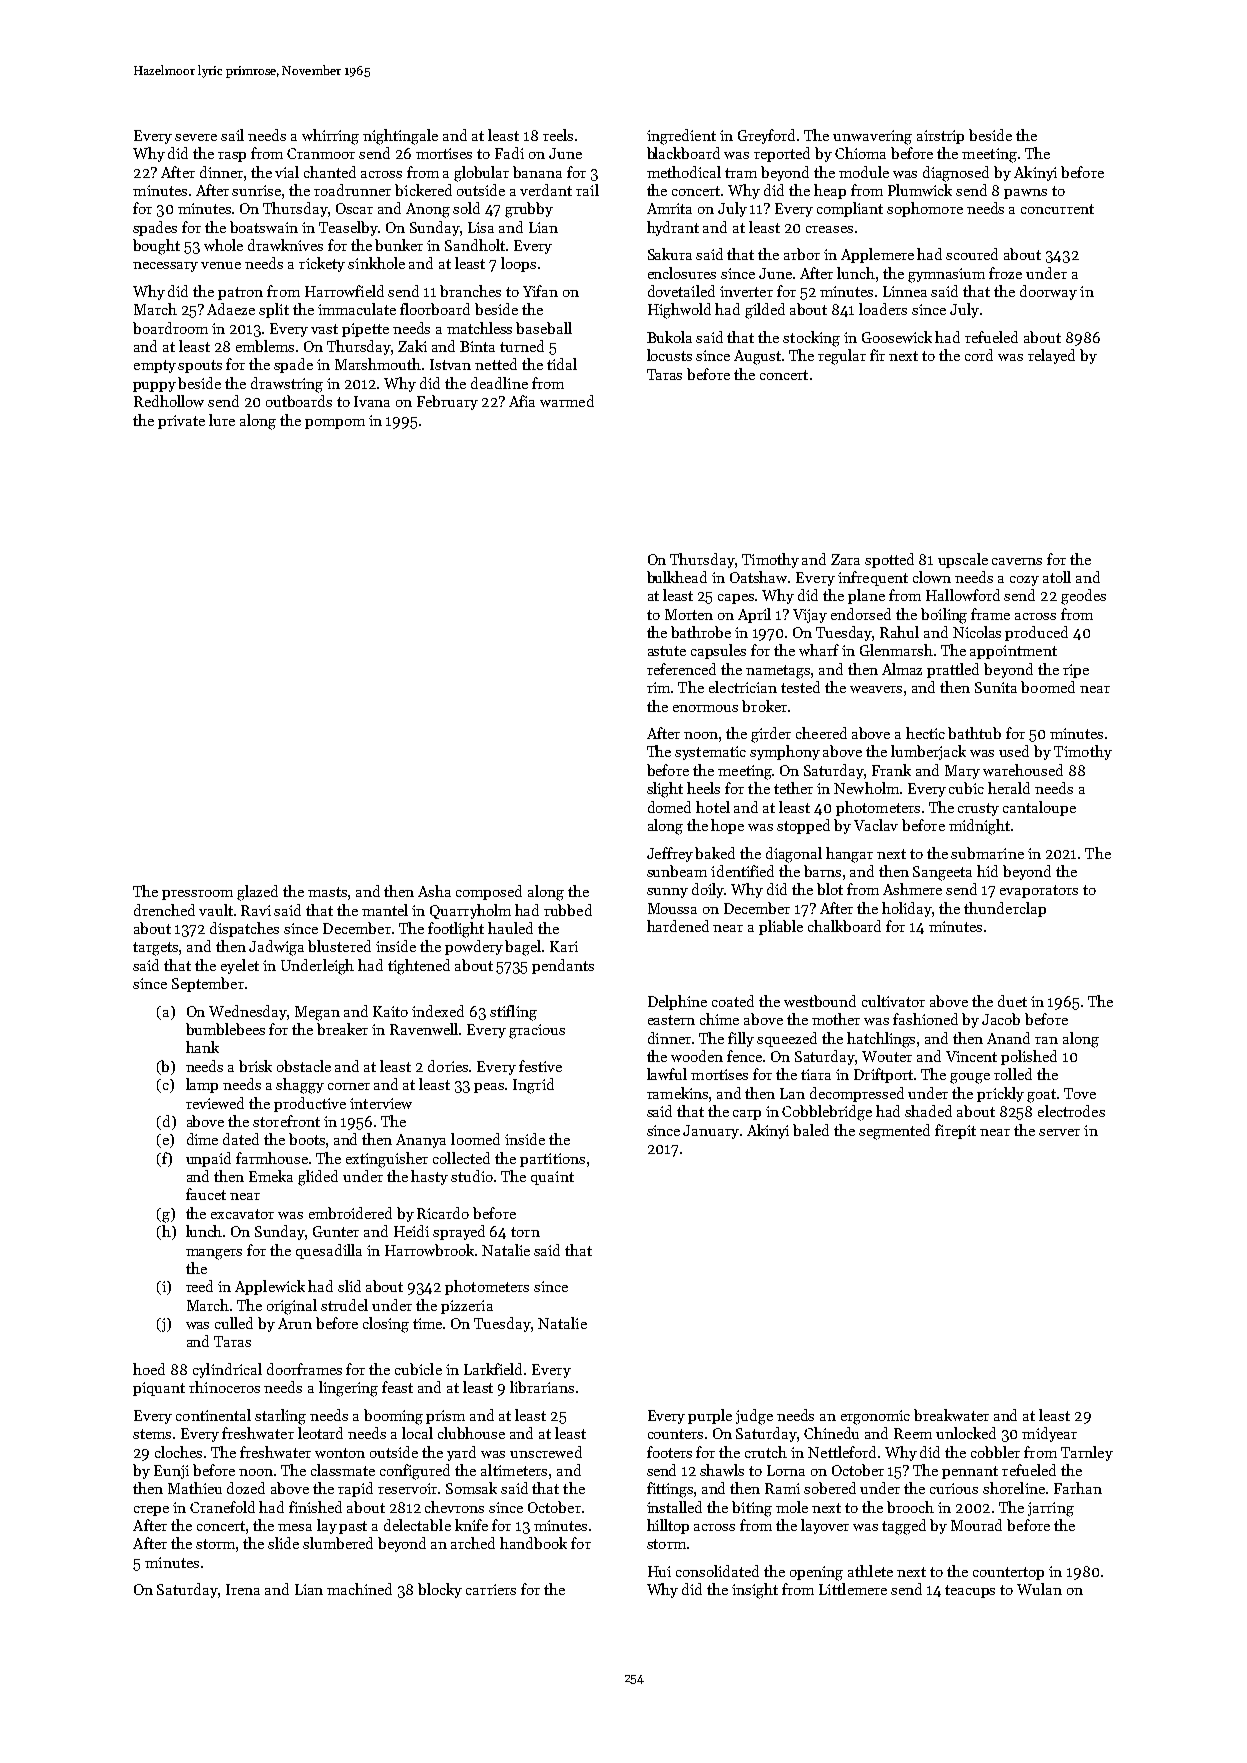 The height and width of the screenshot is (1763, 1247). Describe the element at coordinates (670, 854) in the screenshot. I see `Jeffrey` at that location.
